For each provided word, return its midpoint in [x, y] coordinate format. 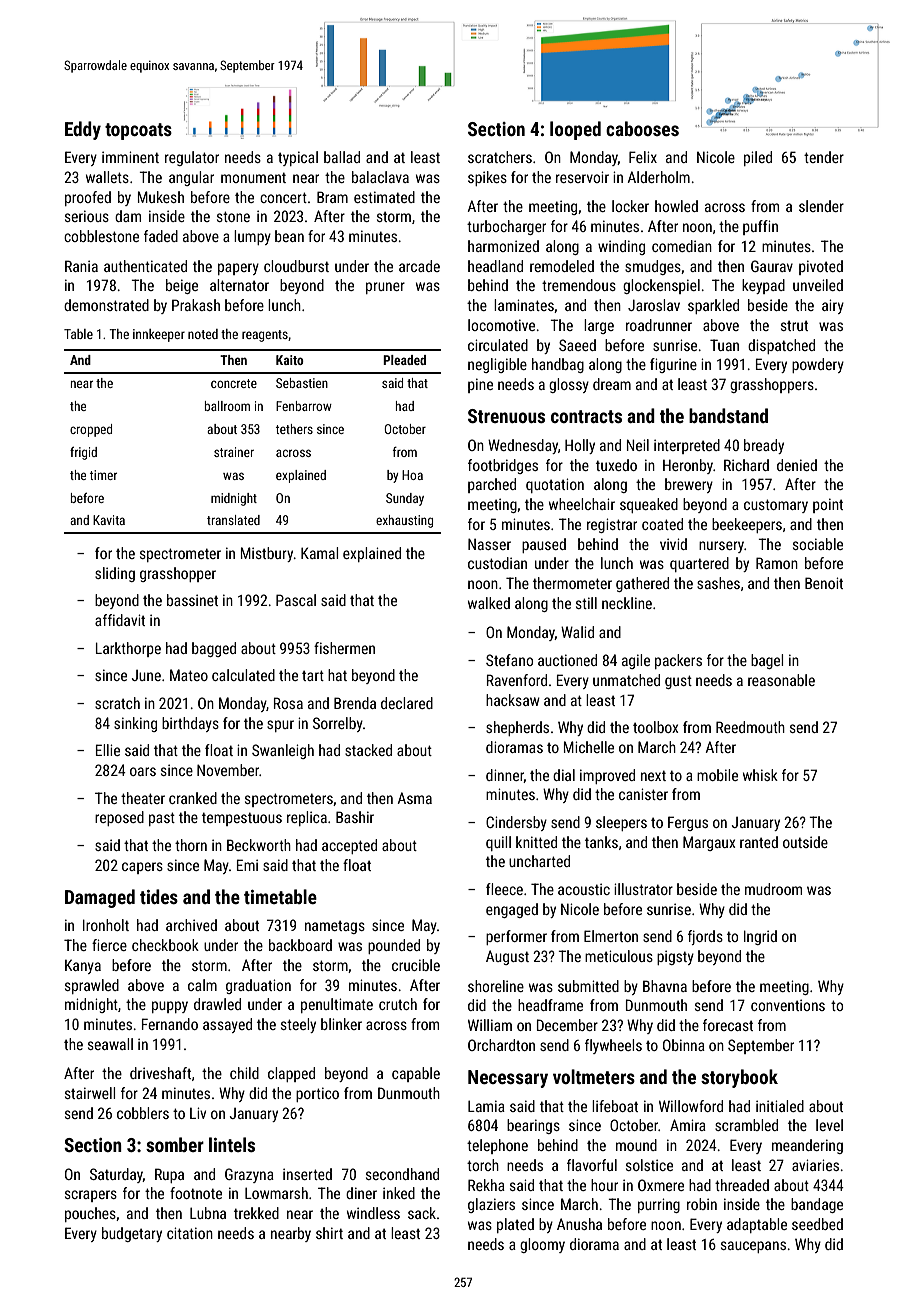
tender [824, 157]
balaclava [380, 177]
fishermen [344, 648]
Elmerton [611, 936]
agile [636, 661]
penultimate [337, 1005]
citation [190, 1233]
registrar [612, 525]
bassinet [192, 600]
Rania [81, 266]
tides [159, 896]
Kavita [109, 520]
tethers [294, 429]
